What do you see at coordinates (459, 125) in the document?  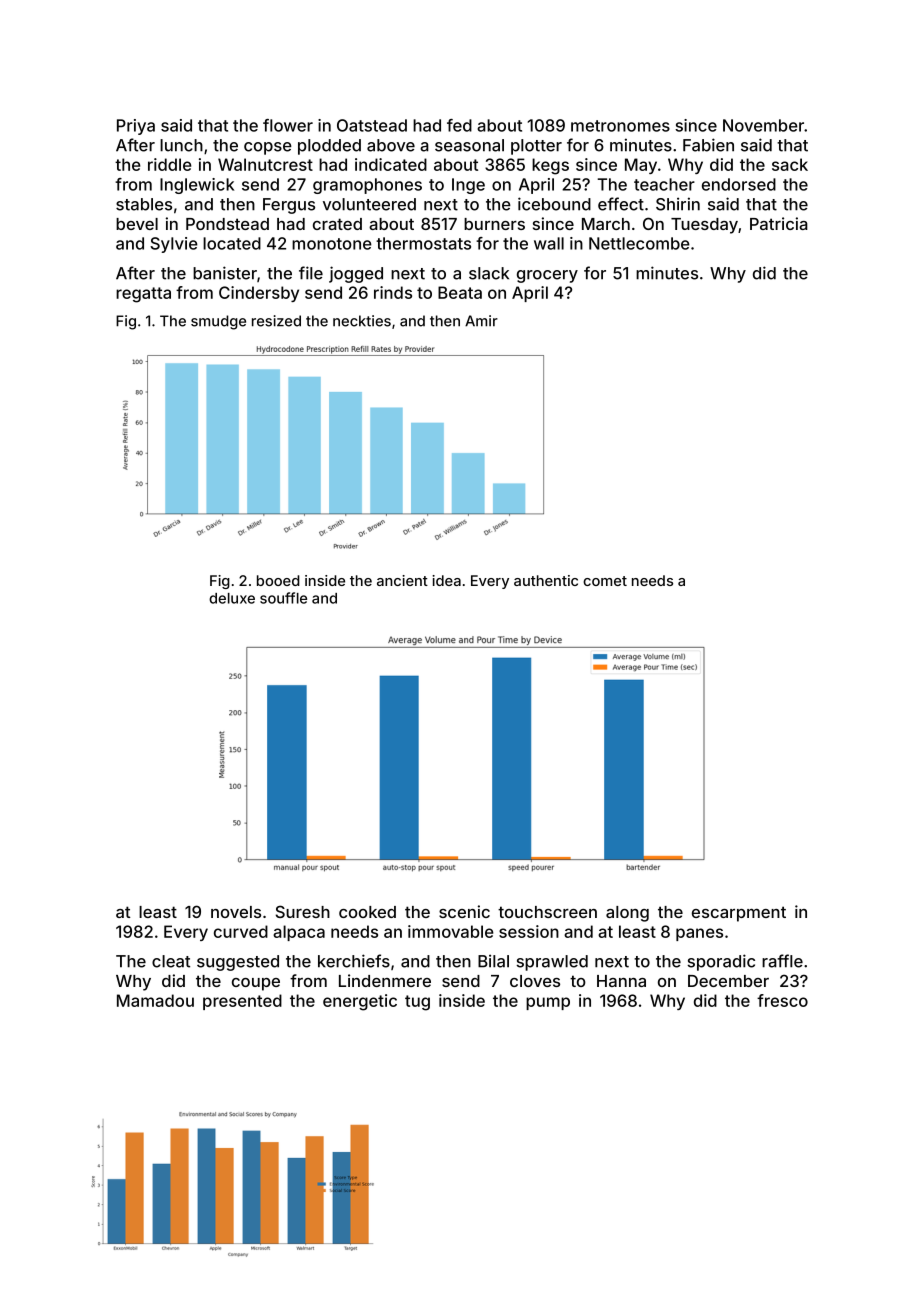 I see `fed` at bounding box center [459, 125].
